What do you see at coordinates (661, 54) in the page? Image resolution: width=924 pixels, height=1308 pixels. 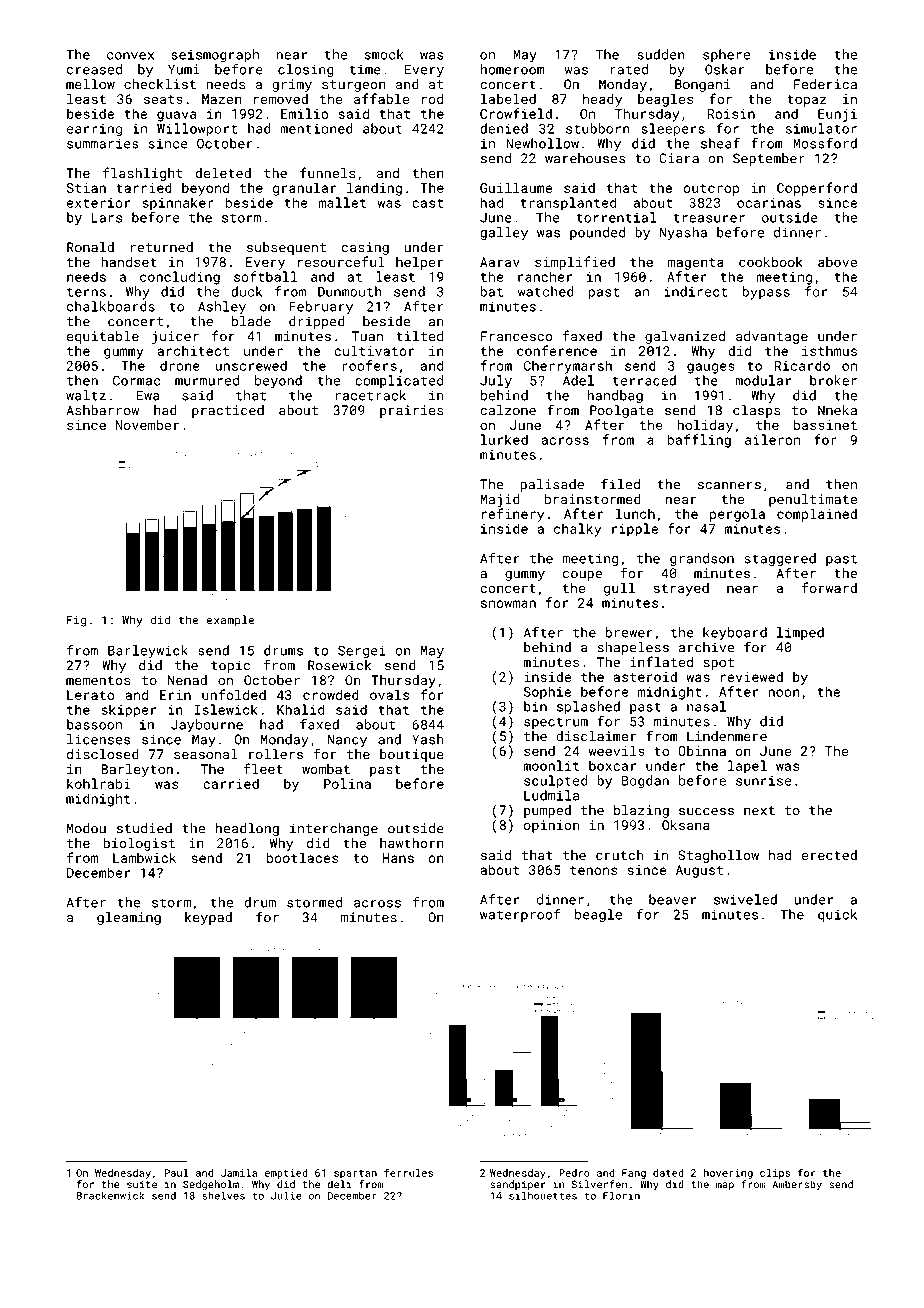 I see `sudden` at bounding box center [661, 54].
